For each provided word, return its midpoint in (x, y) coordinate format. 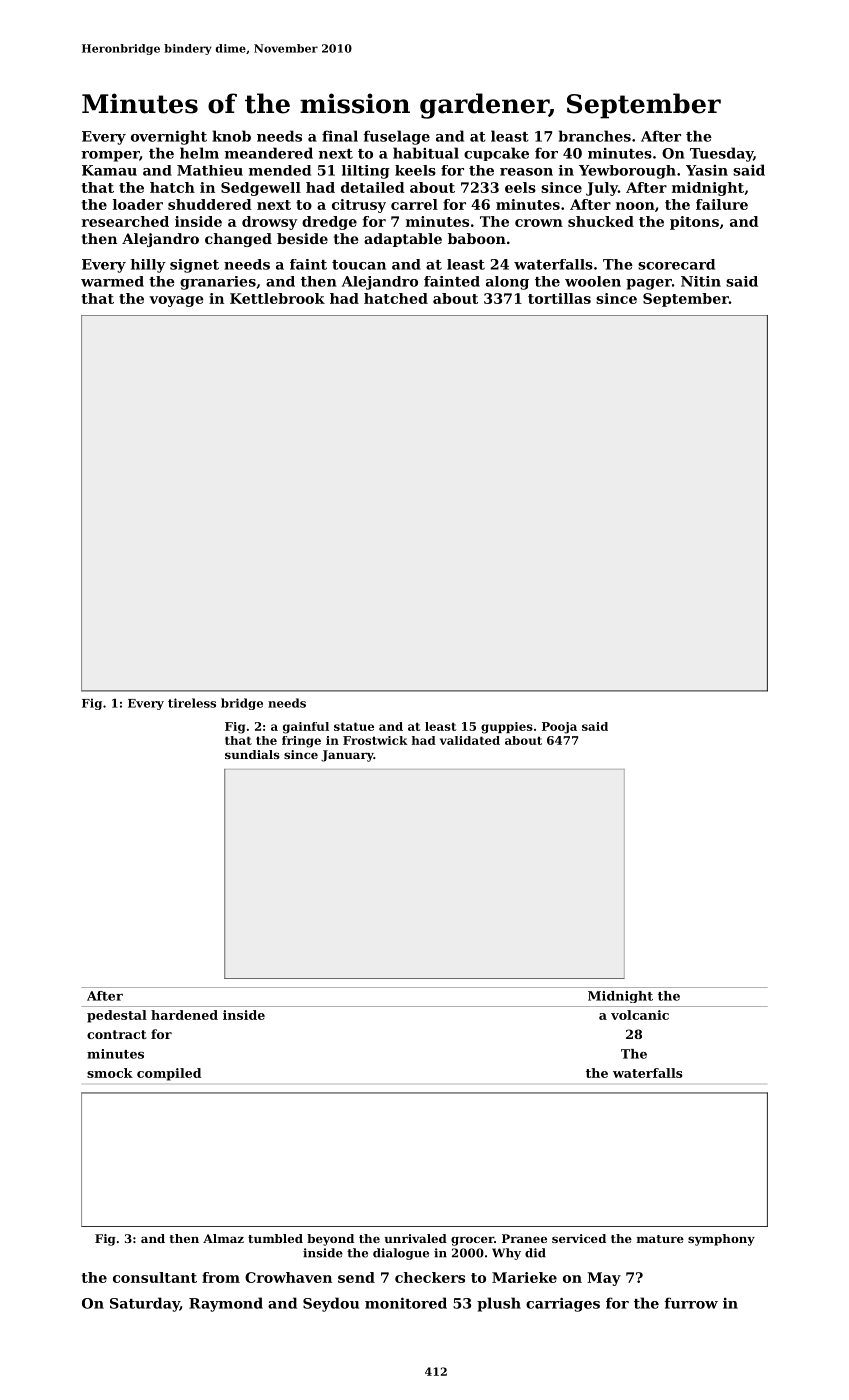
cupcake (496, 154)
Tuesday (721, 154)
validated (470, 740)
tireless (192, 703)
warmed (112, 281)
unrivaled (415, 1238)
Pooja (559, 728)
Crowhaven (288, 1277)
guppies (507, 728)
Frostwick (375, 740)
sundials (252, 754)
